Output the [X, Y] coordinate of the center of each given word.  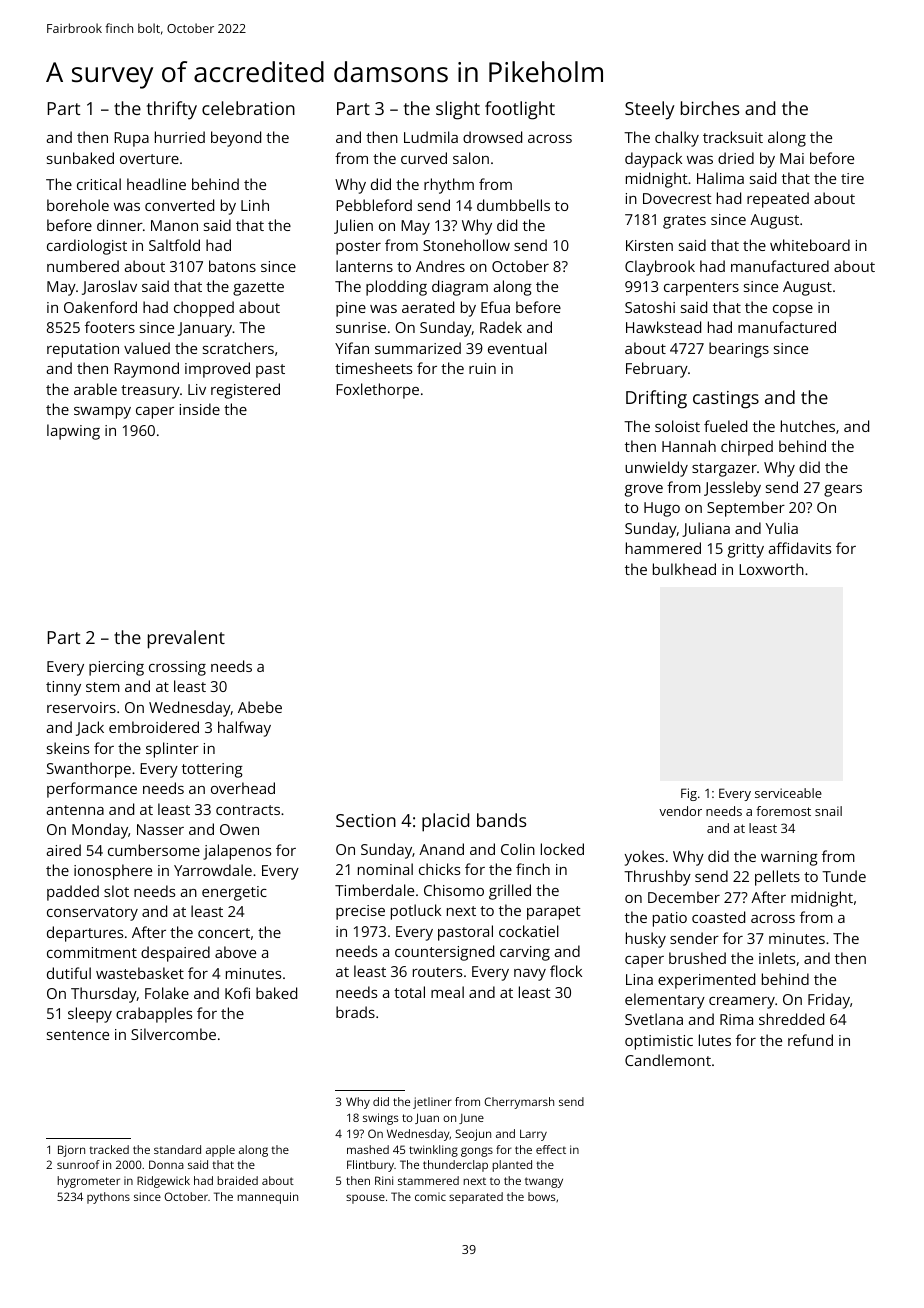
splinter [172, 750]
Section [366, 820]
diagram [460, 288]
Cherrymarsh [519, 1103]
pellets [777, 878]
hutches [808, 426]
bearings [739, 350]
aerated [428, 307]
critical [99, 184]
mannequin [267, 1198]
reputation [83, 350]
